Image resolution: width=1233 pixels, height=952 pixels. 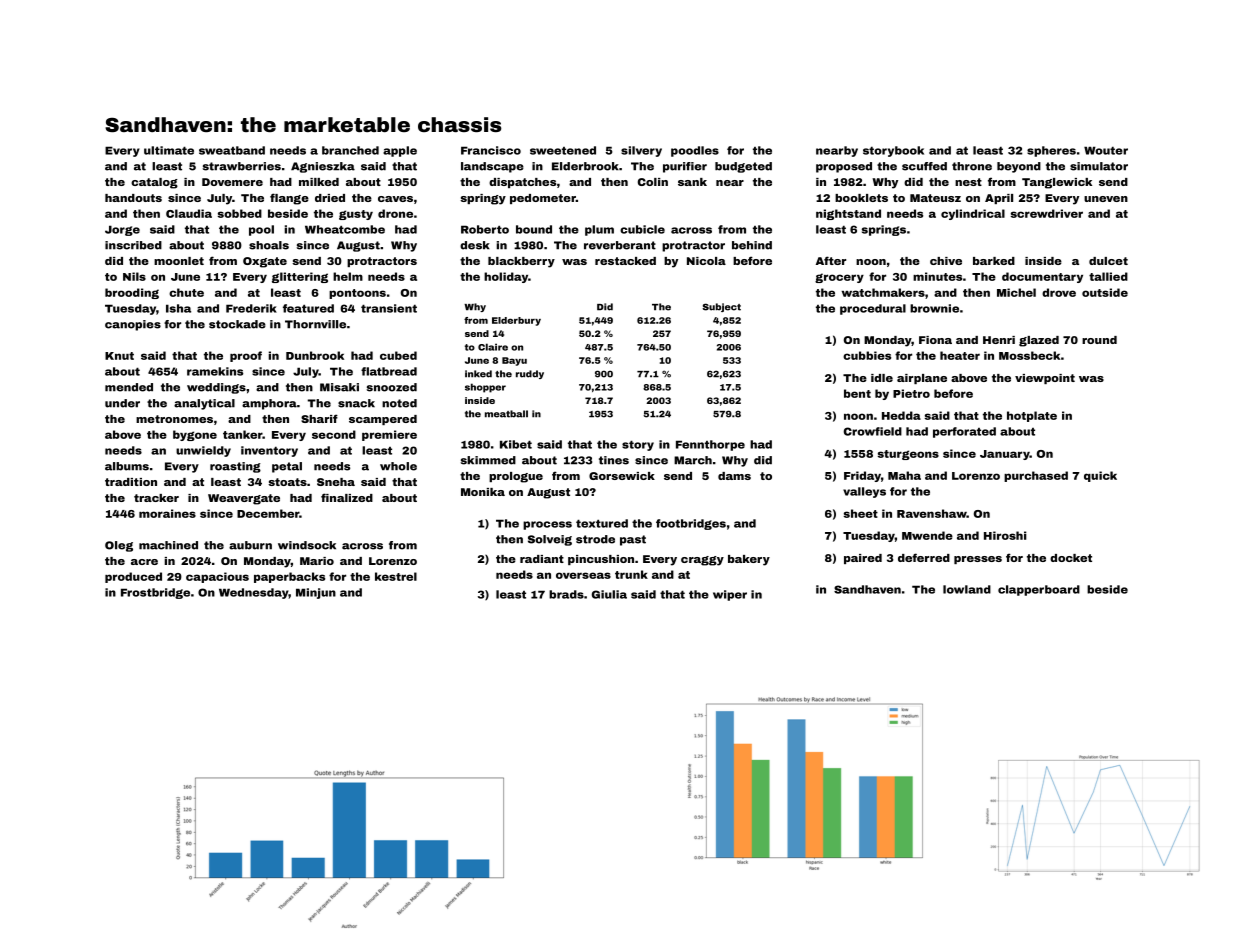 I want to click on ultimate, so click(x=169, y=150).
